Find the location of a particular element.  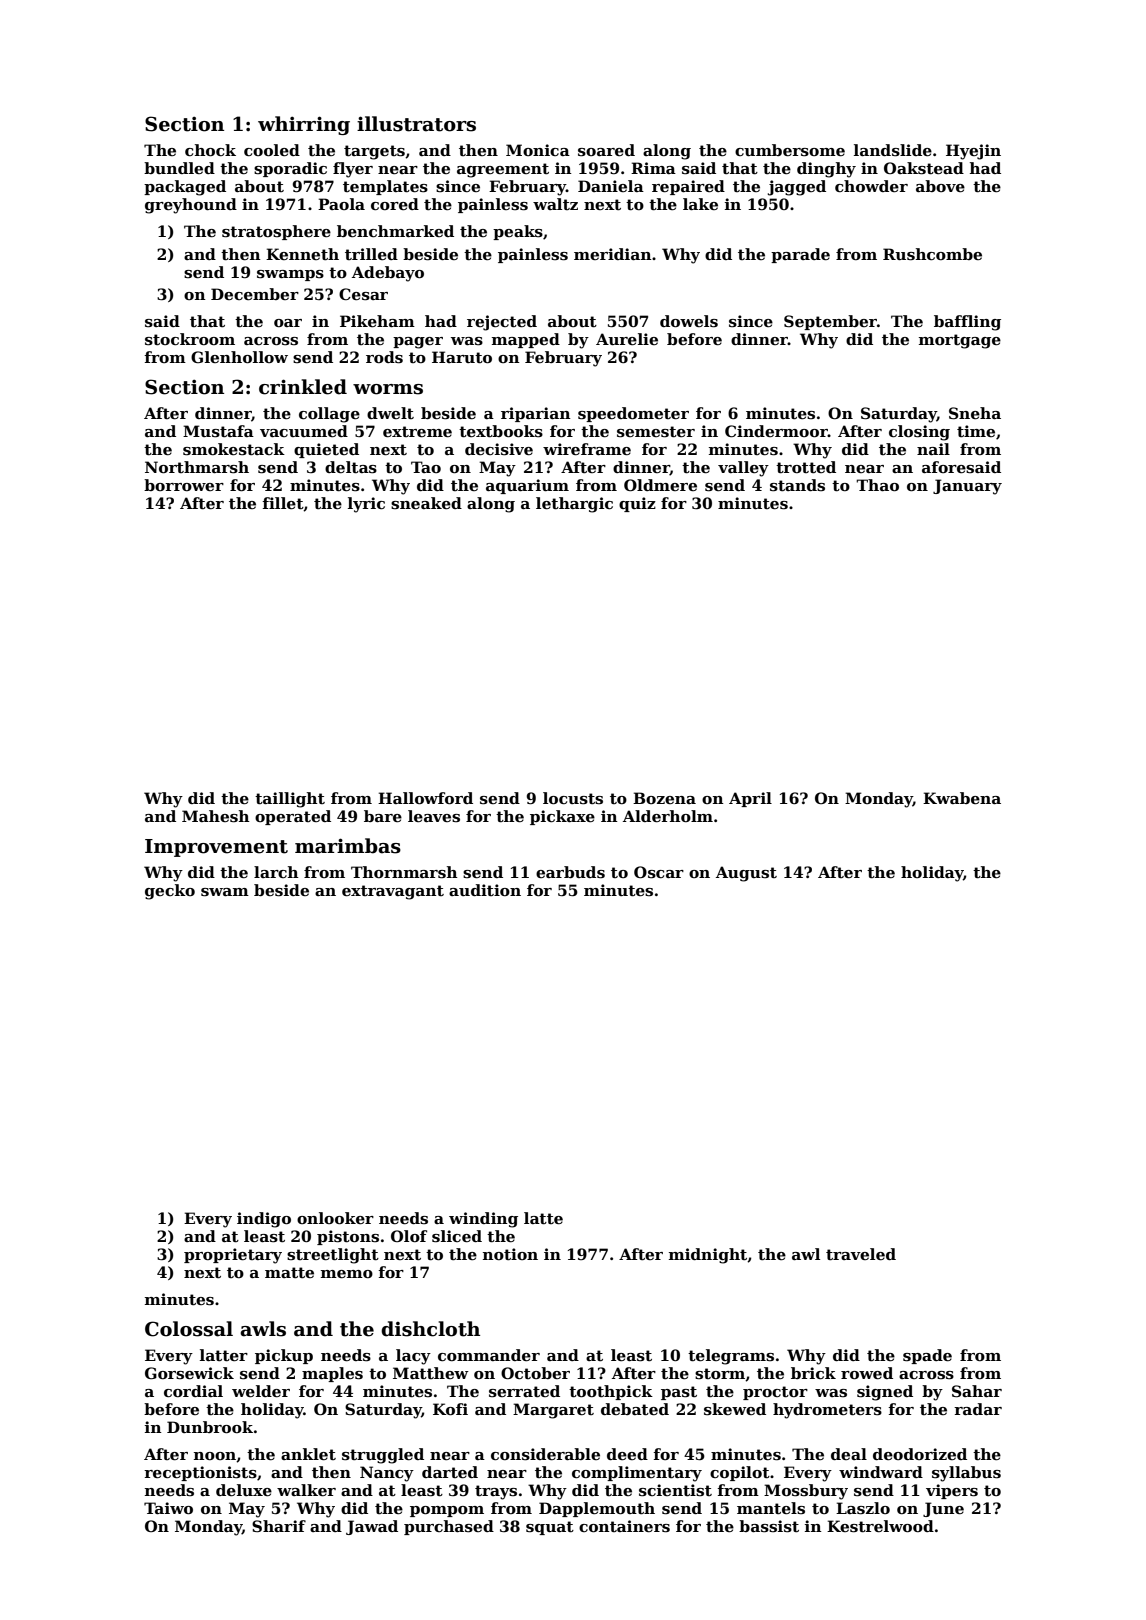

peaks is located at coordinates (518, 232).
